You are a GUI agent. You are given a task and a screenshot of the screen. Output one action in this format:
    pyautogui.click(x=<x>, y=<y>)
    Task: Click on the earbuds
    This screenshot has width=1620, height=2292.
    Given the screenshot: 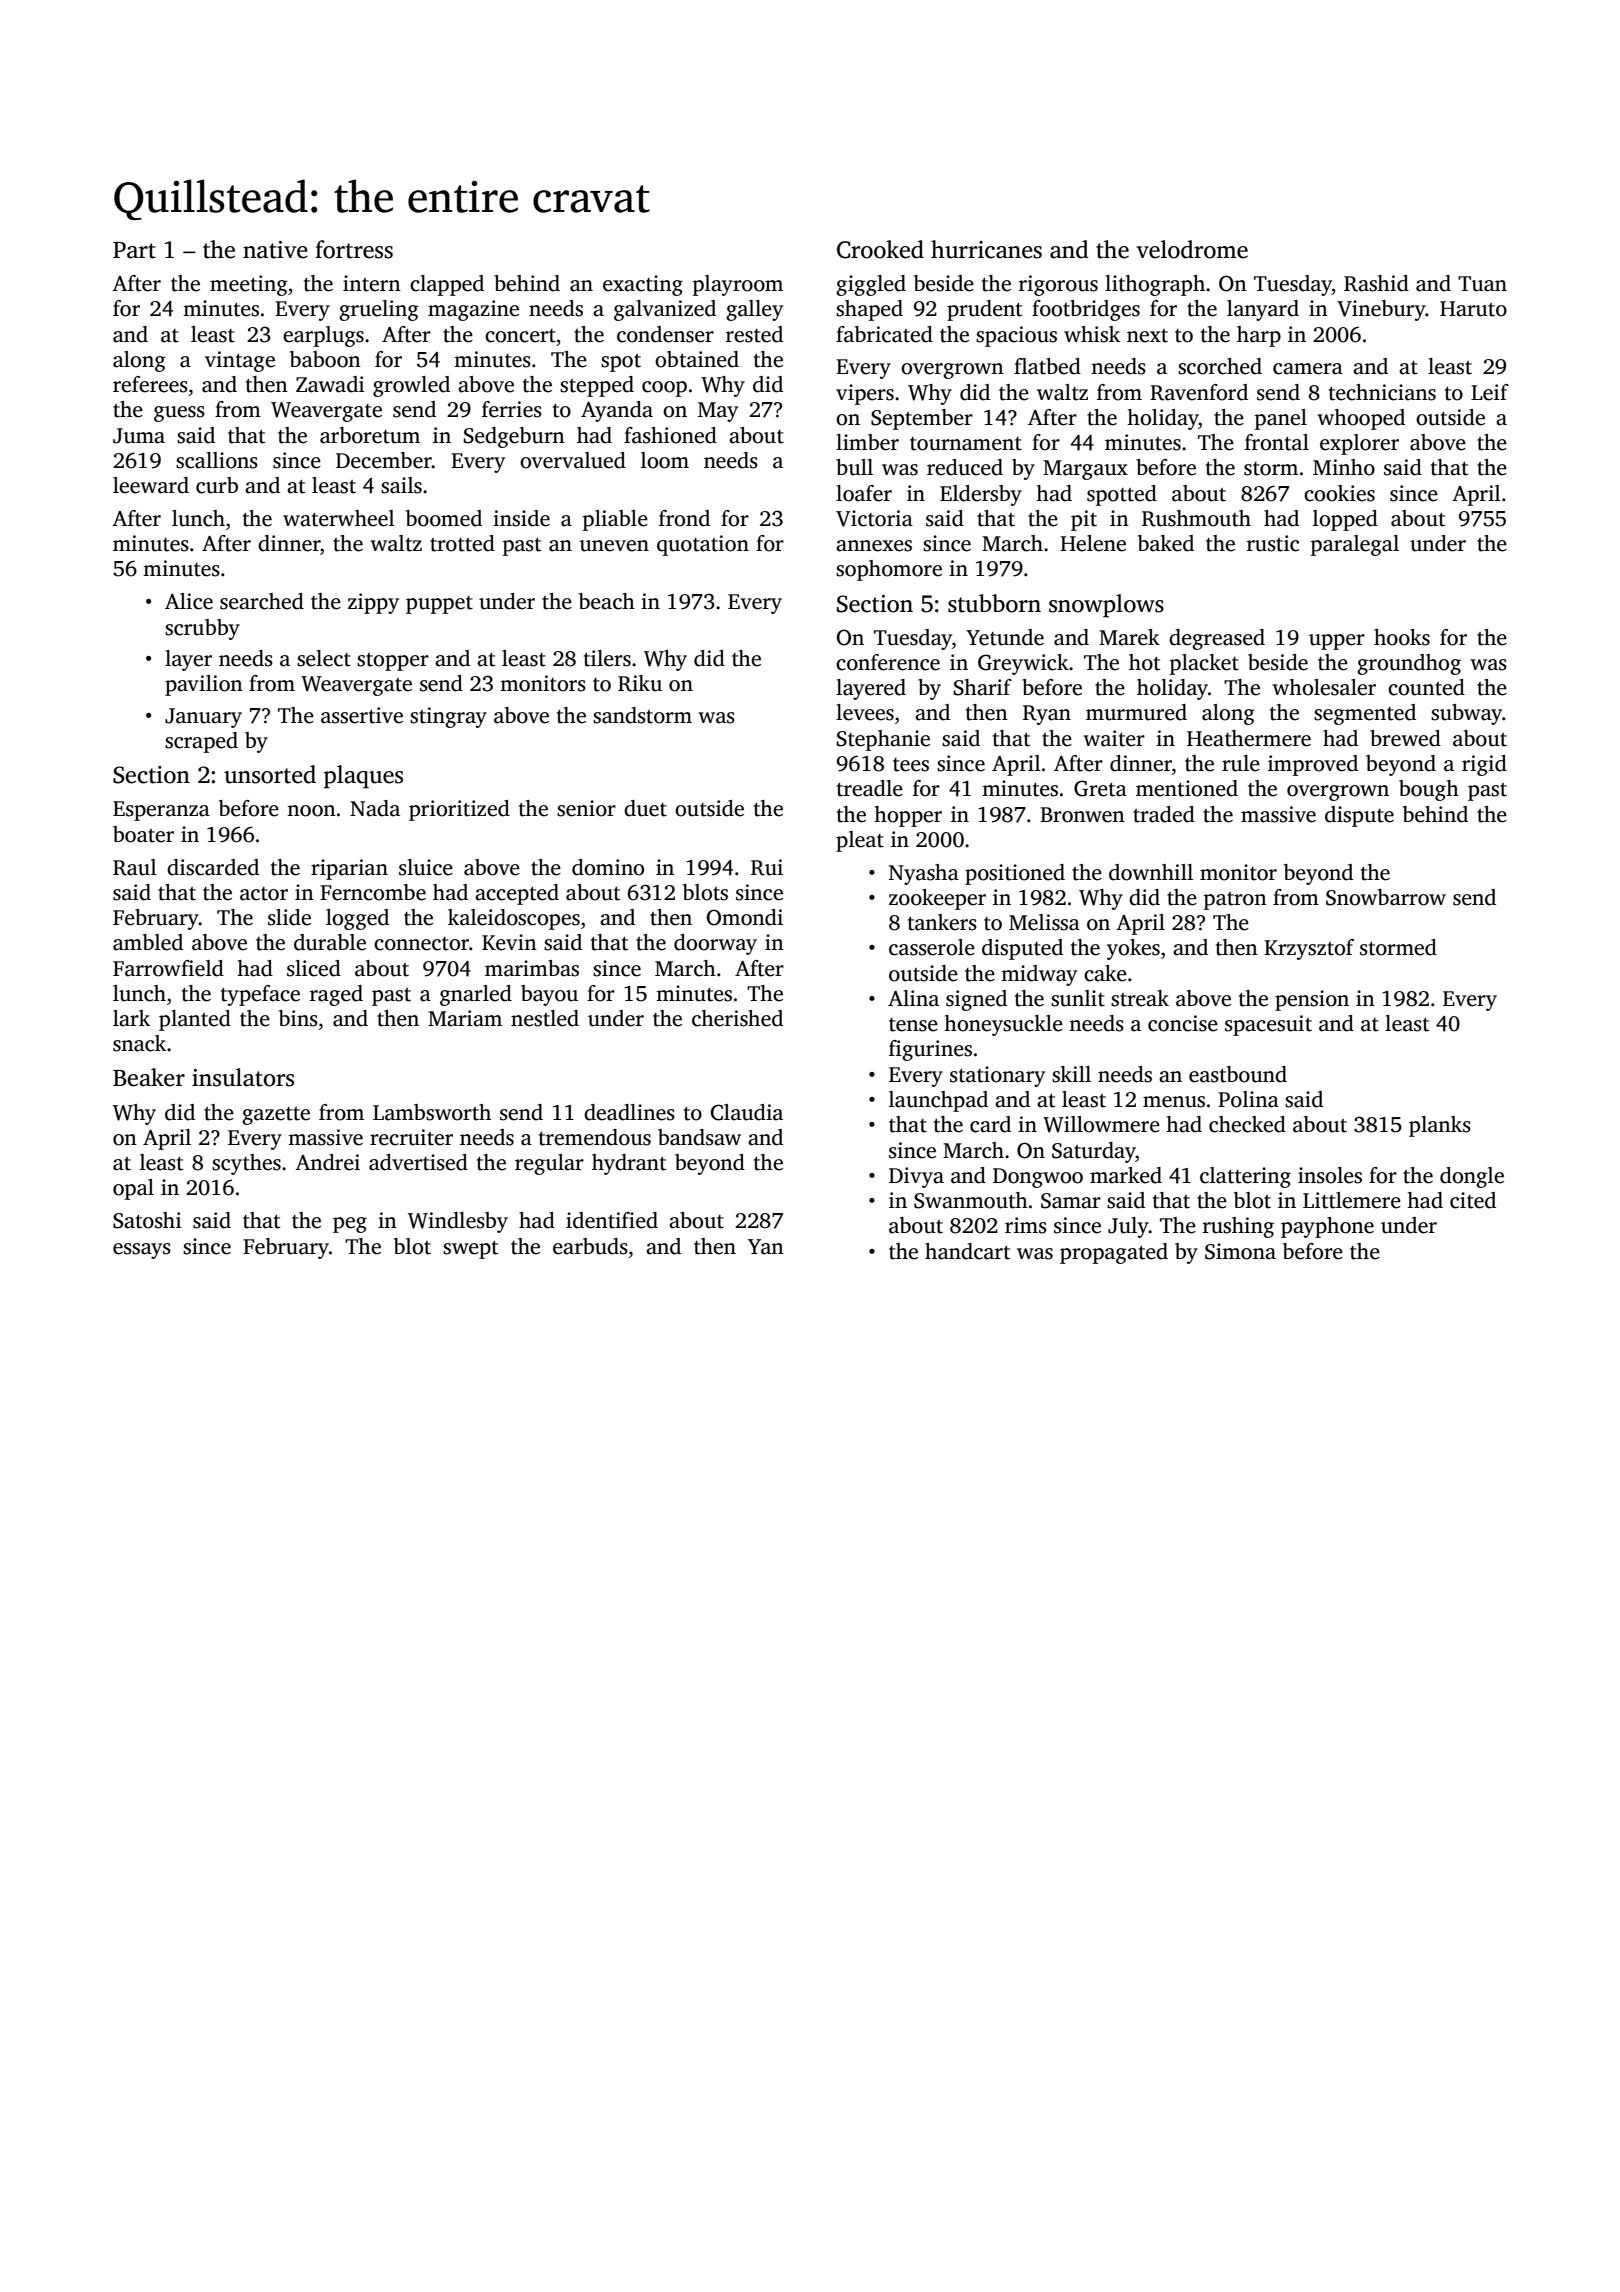 What is the action you would take?
    pyautogui.click(x=590, y=1246)
